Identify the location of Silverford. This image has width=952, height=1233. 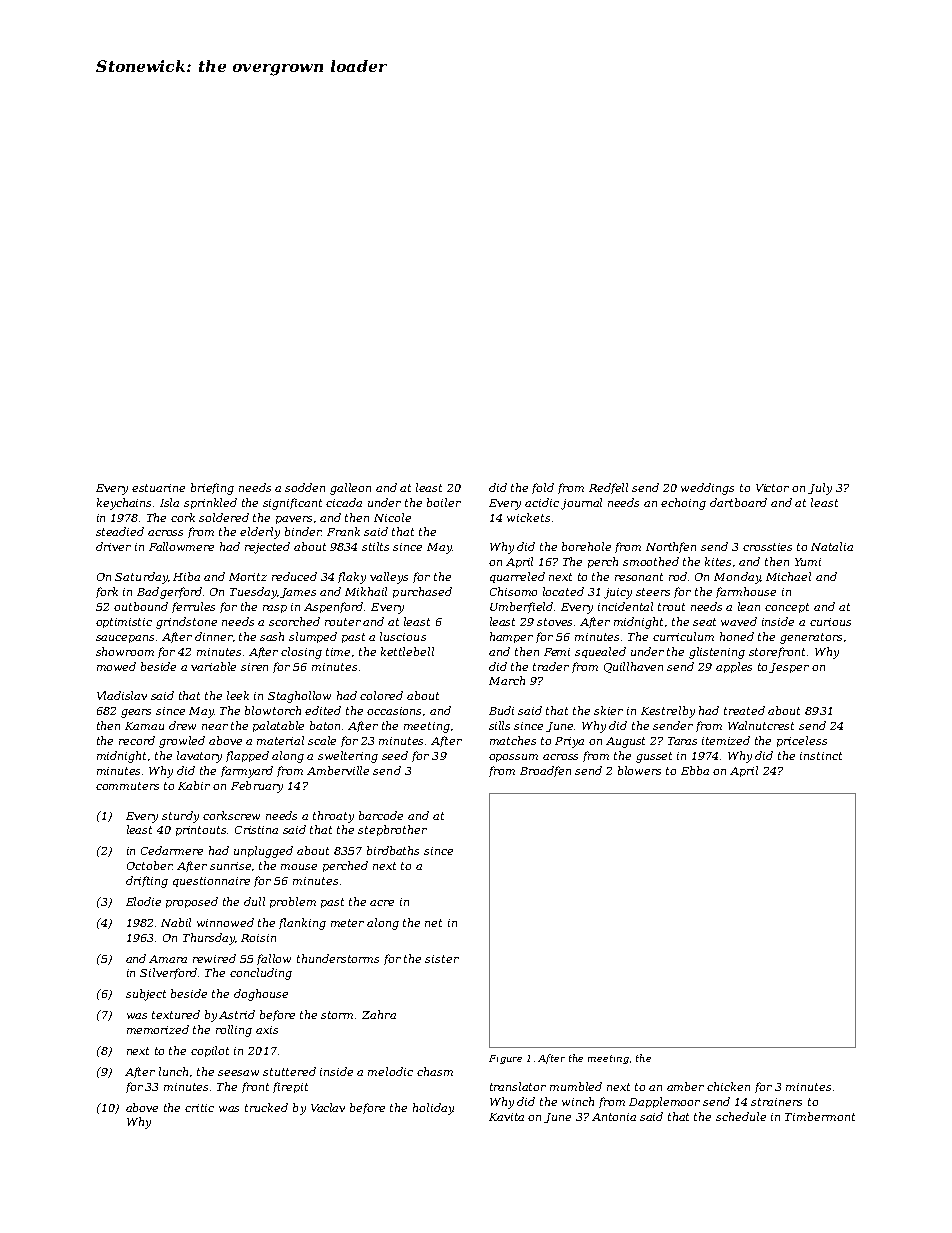
(168, 973).
